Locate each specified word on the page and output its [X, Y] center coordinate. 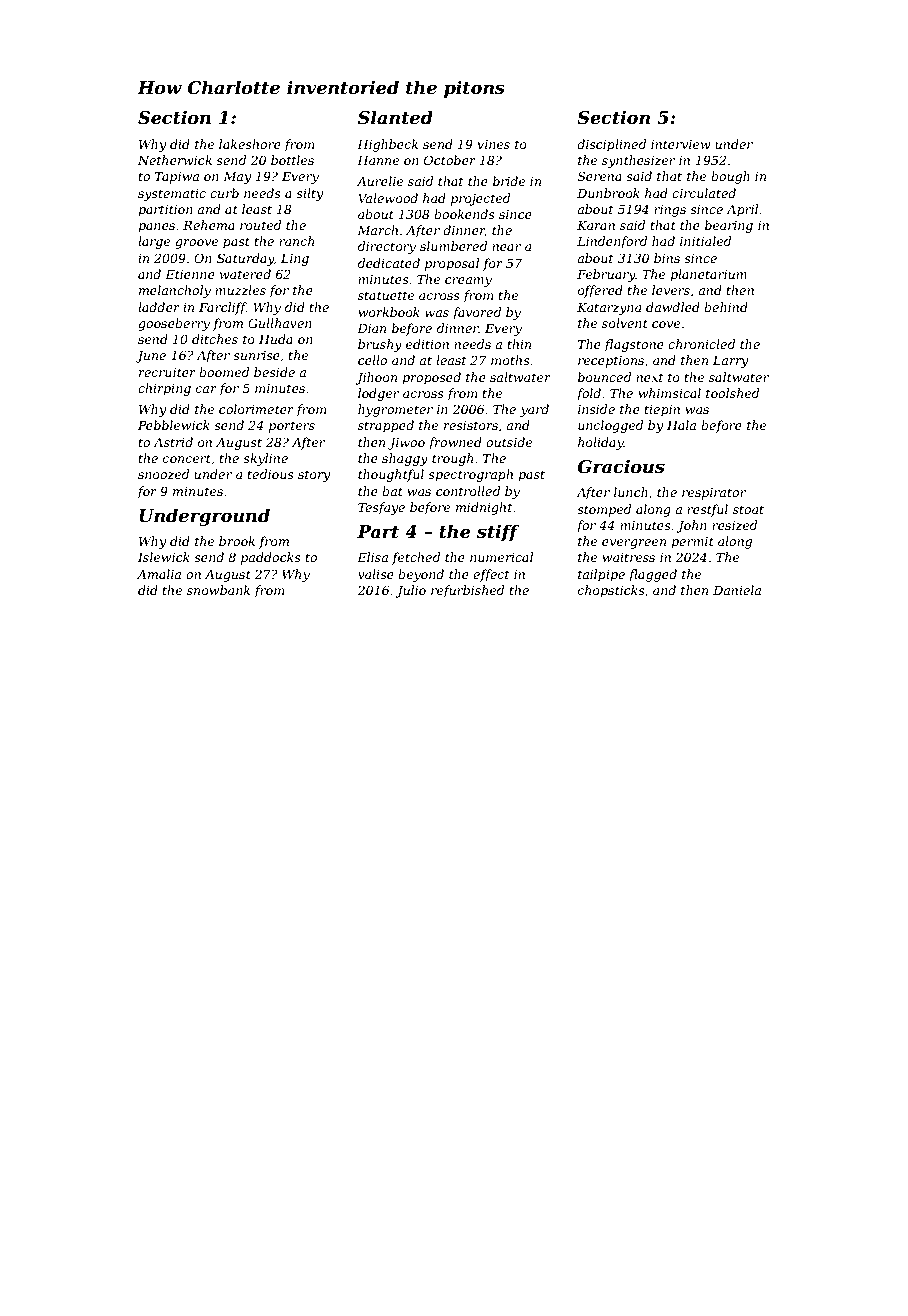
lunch [631, 492]
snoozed [163, 474]
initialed [705, 241]
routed [260, 225]
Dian [371, 328]
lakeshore [250, 144]
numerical [501, 557]
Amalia [159, 574]
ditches [215, 339]
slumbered [453, 246]
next [649, 377]
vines [493, 144]
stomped [604, 510]
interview [681, 144]
